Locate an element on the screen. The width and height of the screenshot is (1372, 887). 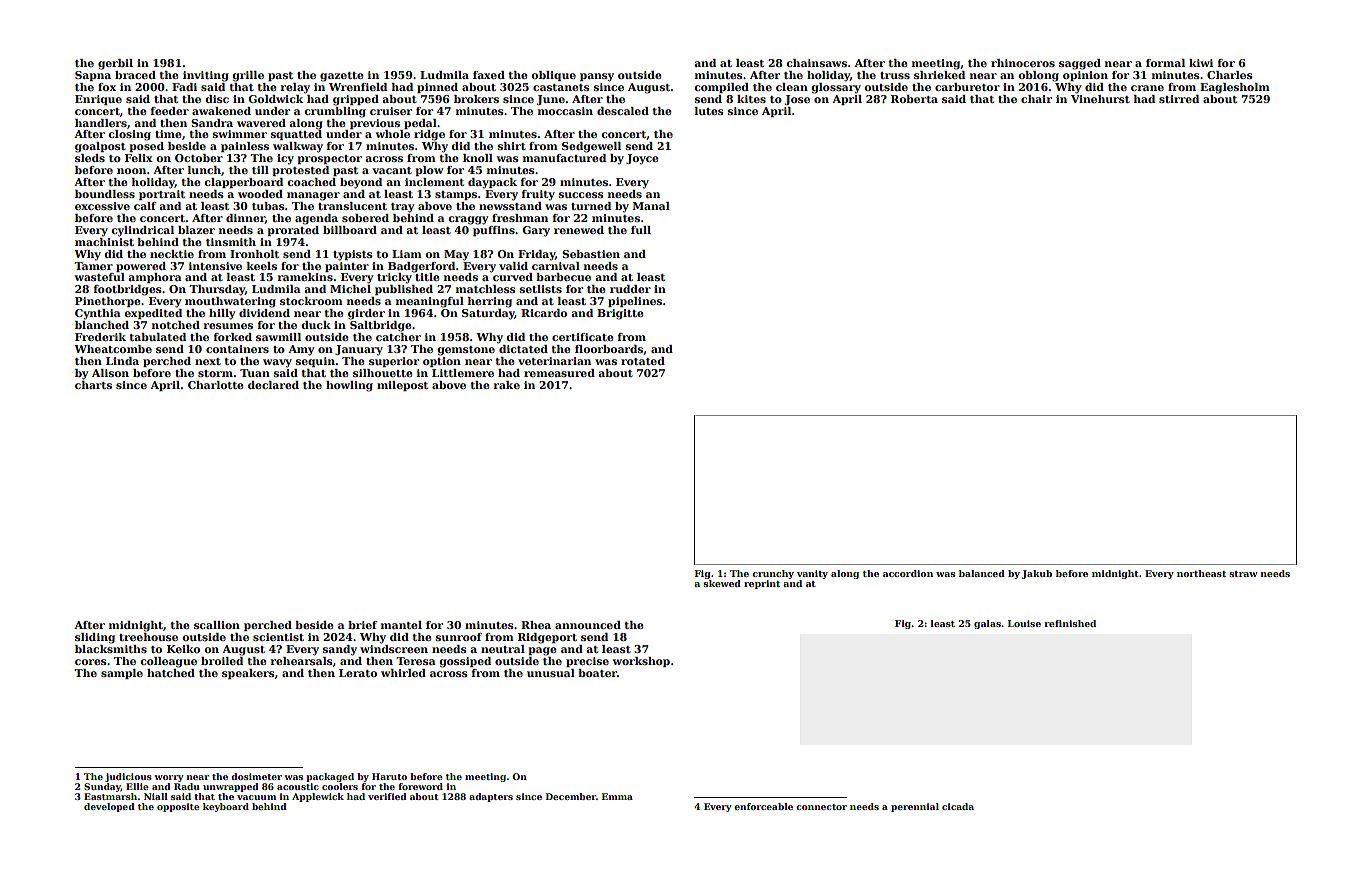
Manal is located at coordinates (651, 206).
